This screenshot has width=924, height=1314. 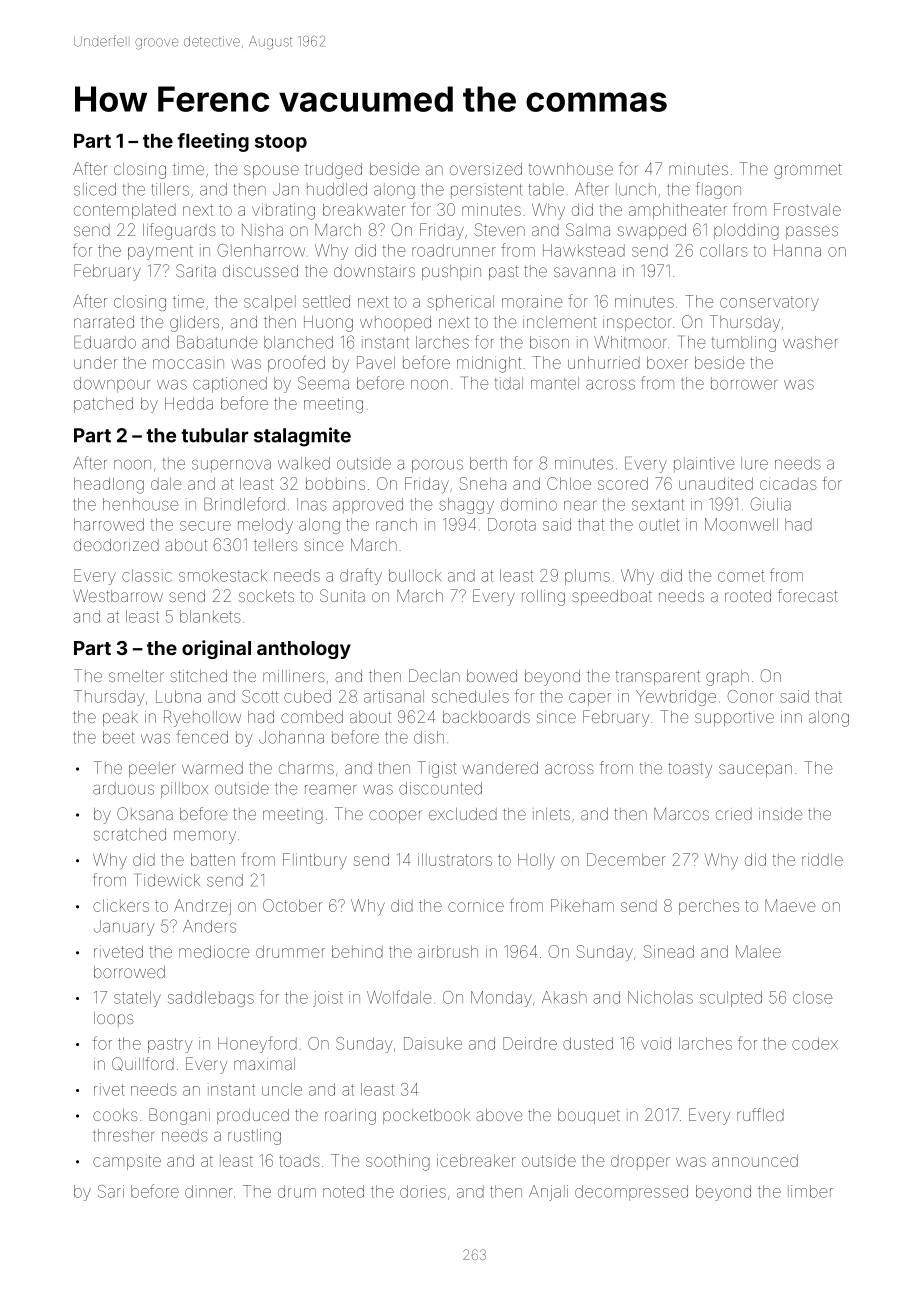 What do you see at coordinates (486, 169) in the screenshot?
I see `oversized` at bounding box center [486, 169].
